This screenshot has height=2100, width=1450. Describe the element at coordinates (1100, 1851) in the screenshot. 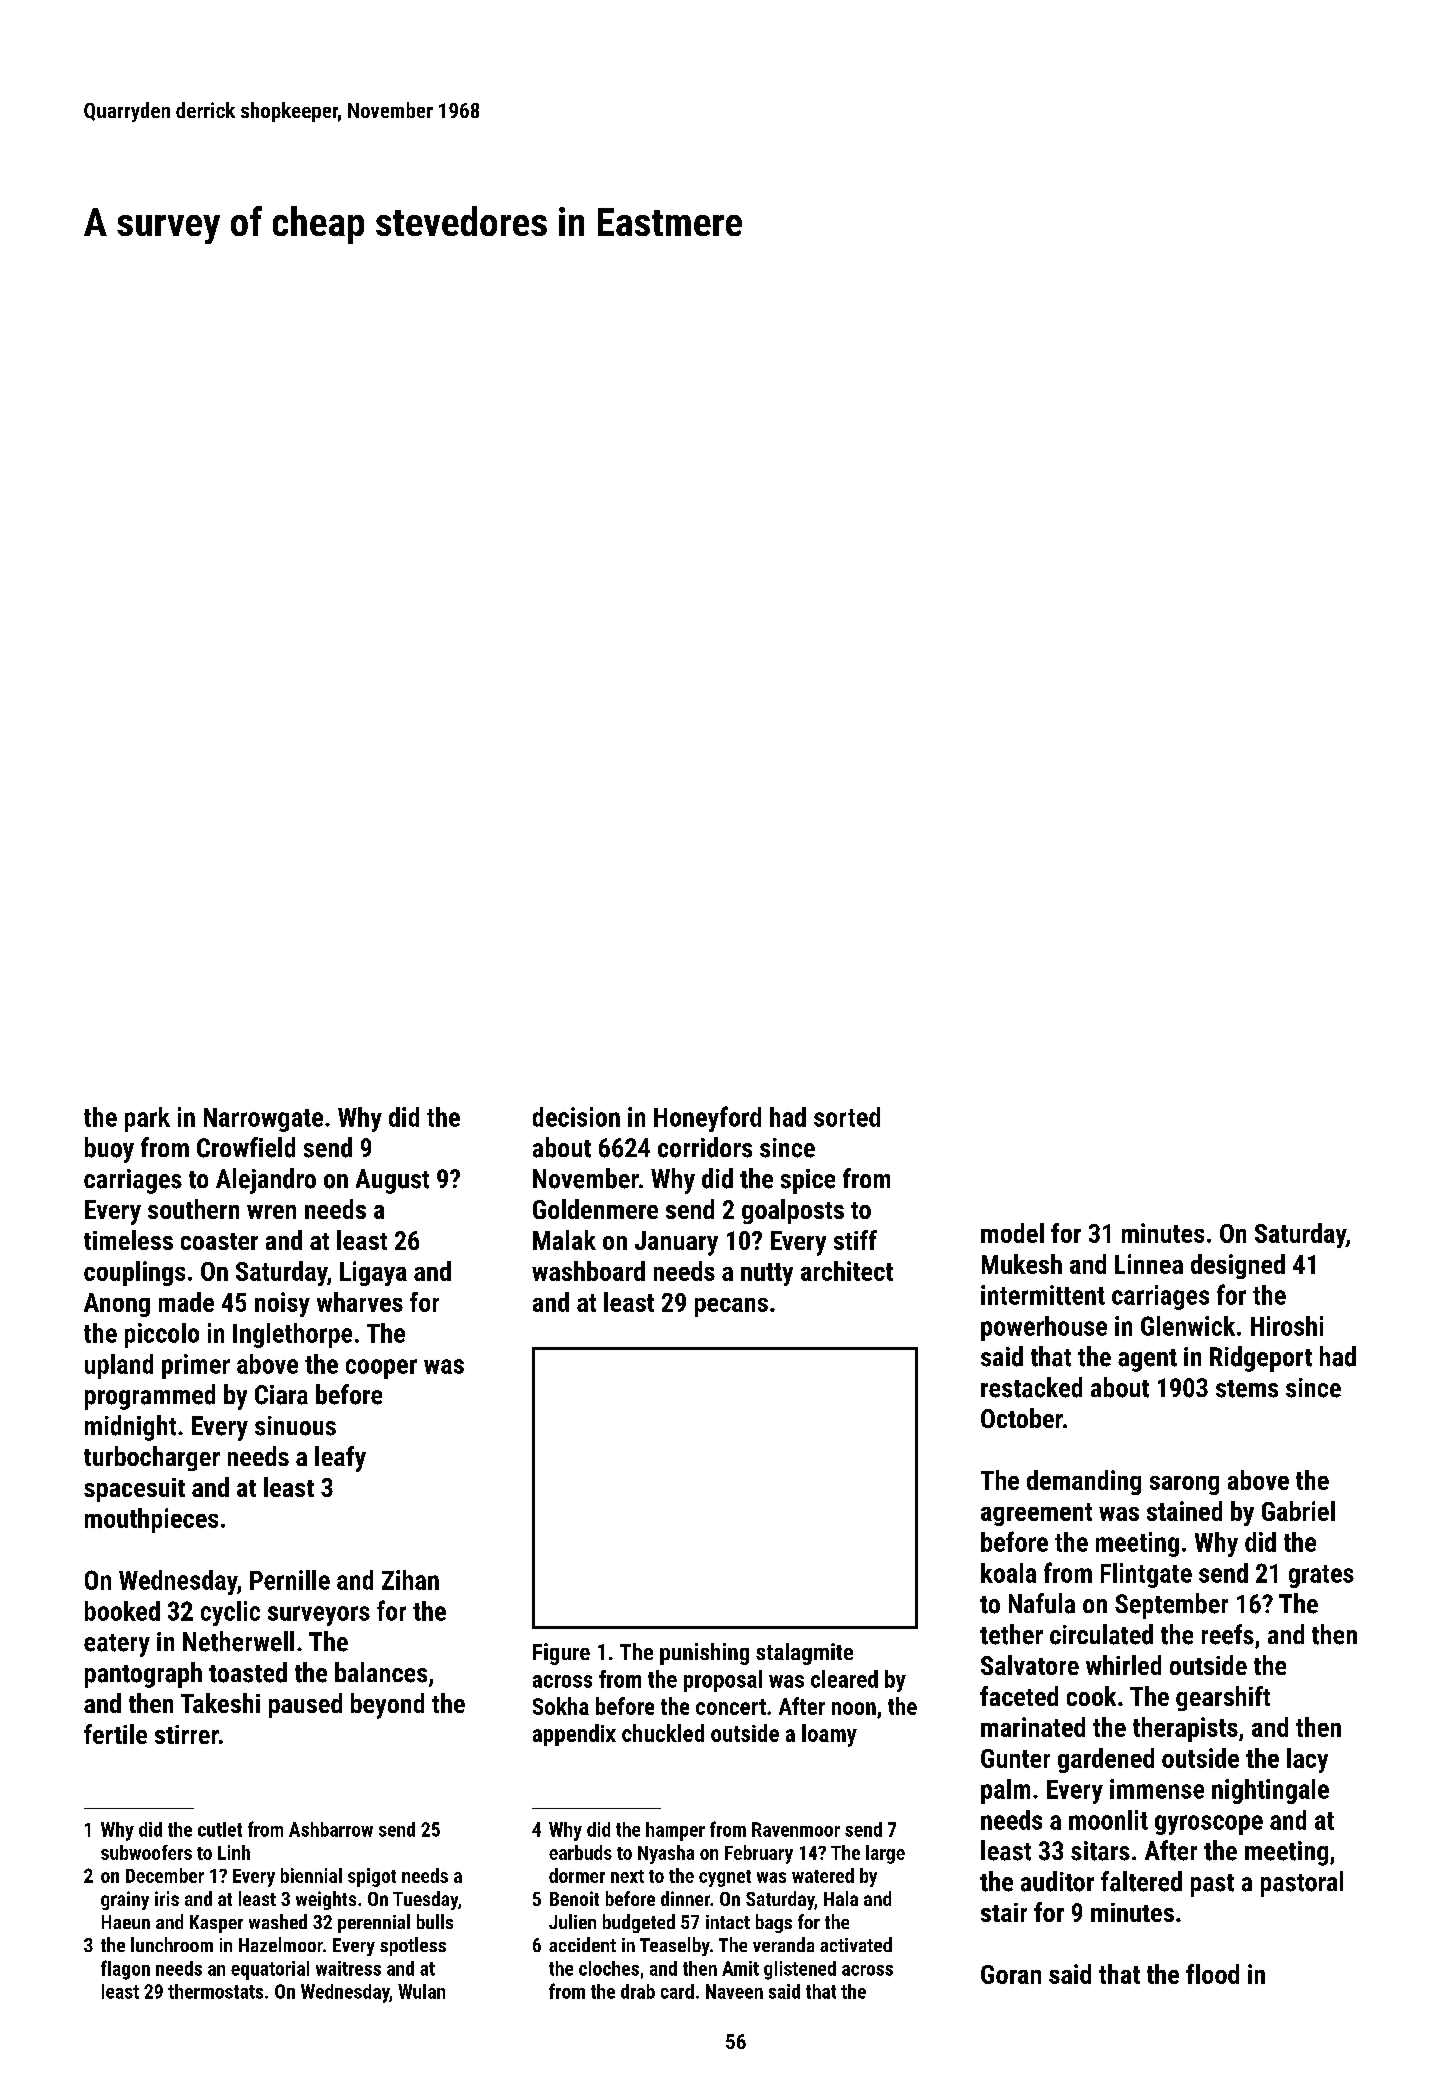

I see `sitars` at that location.
